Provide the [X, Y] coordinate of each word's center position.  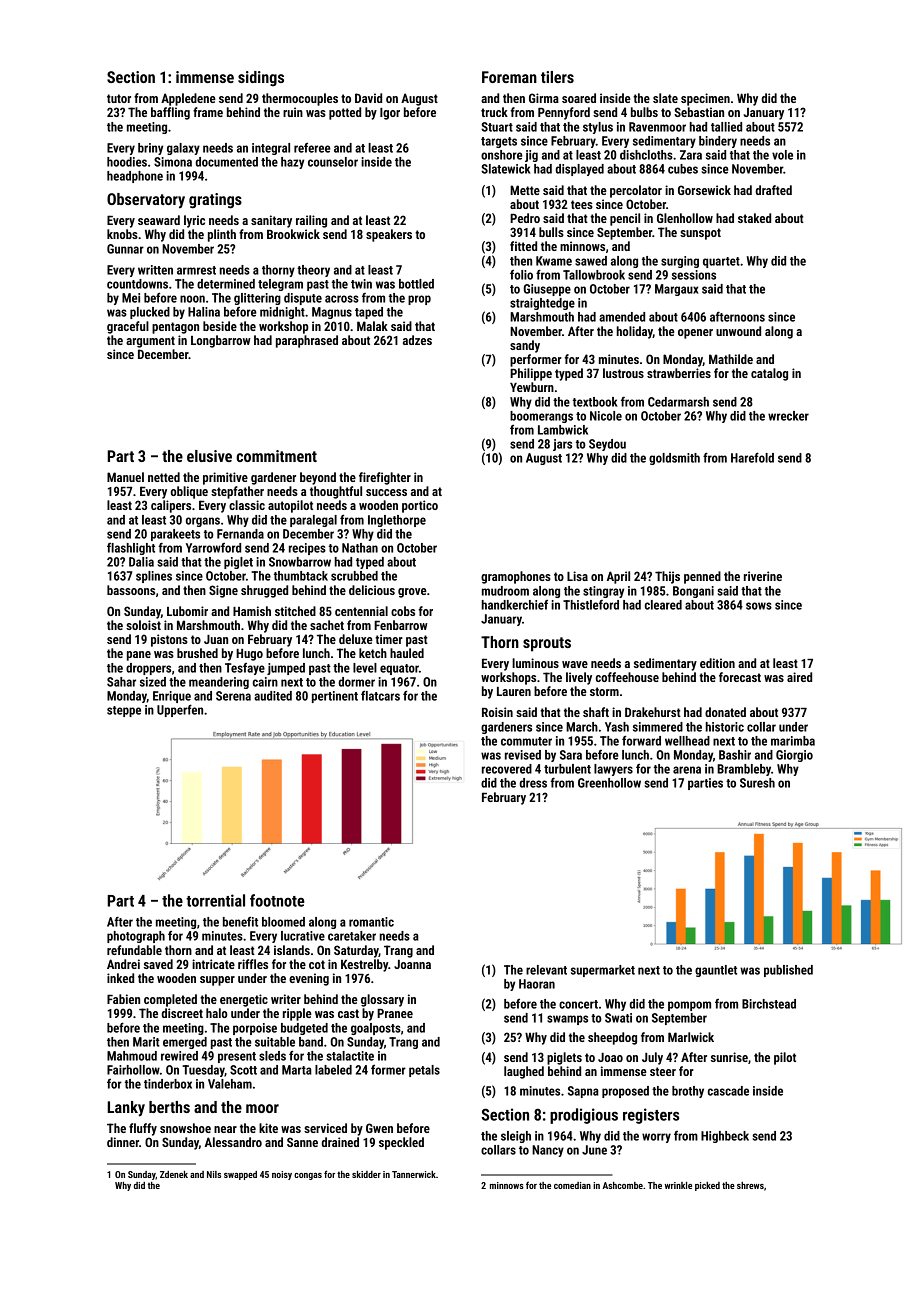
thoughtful [336, 492]
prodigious [584, 1116]
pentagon [175, 328]
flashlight [131, 549]
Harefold [752, 457]
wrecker [788, 416]
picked [707, 1186]
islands [292, 950]
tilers [557, 77]
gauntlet [716, 971]
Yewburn [532, 387]
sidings [261, 79]
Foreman [509, 77]
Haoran [537, 984]
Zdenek [174, 1174]
